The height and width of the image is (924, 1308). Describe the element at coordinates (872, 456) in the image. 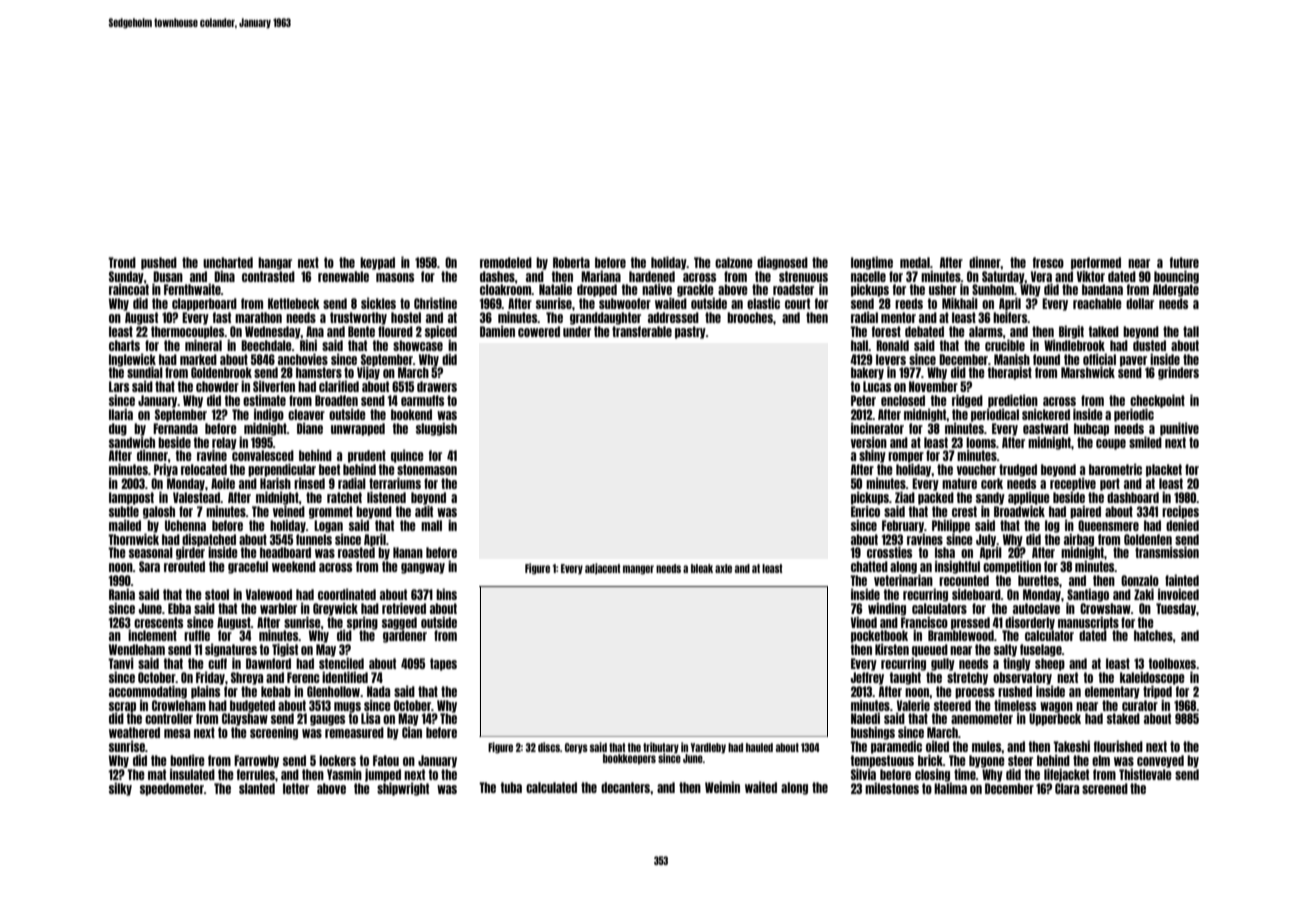

I see `shiny` at that location.
